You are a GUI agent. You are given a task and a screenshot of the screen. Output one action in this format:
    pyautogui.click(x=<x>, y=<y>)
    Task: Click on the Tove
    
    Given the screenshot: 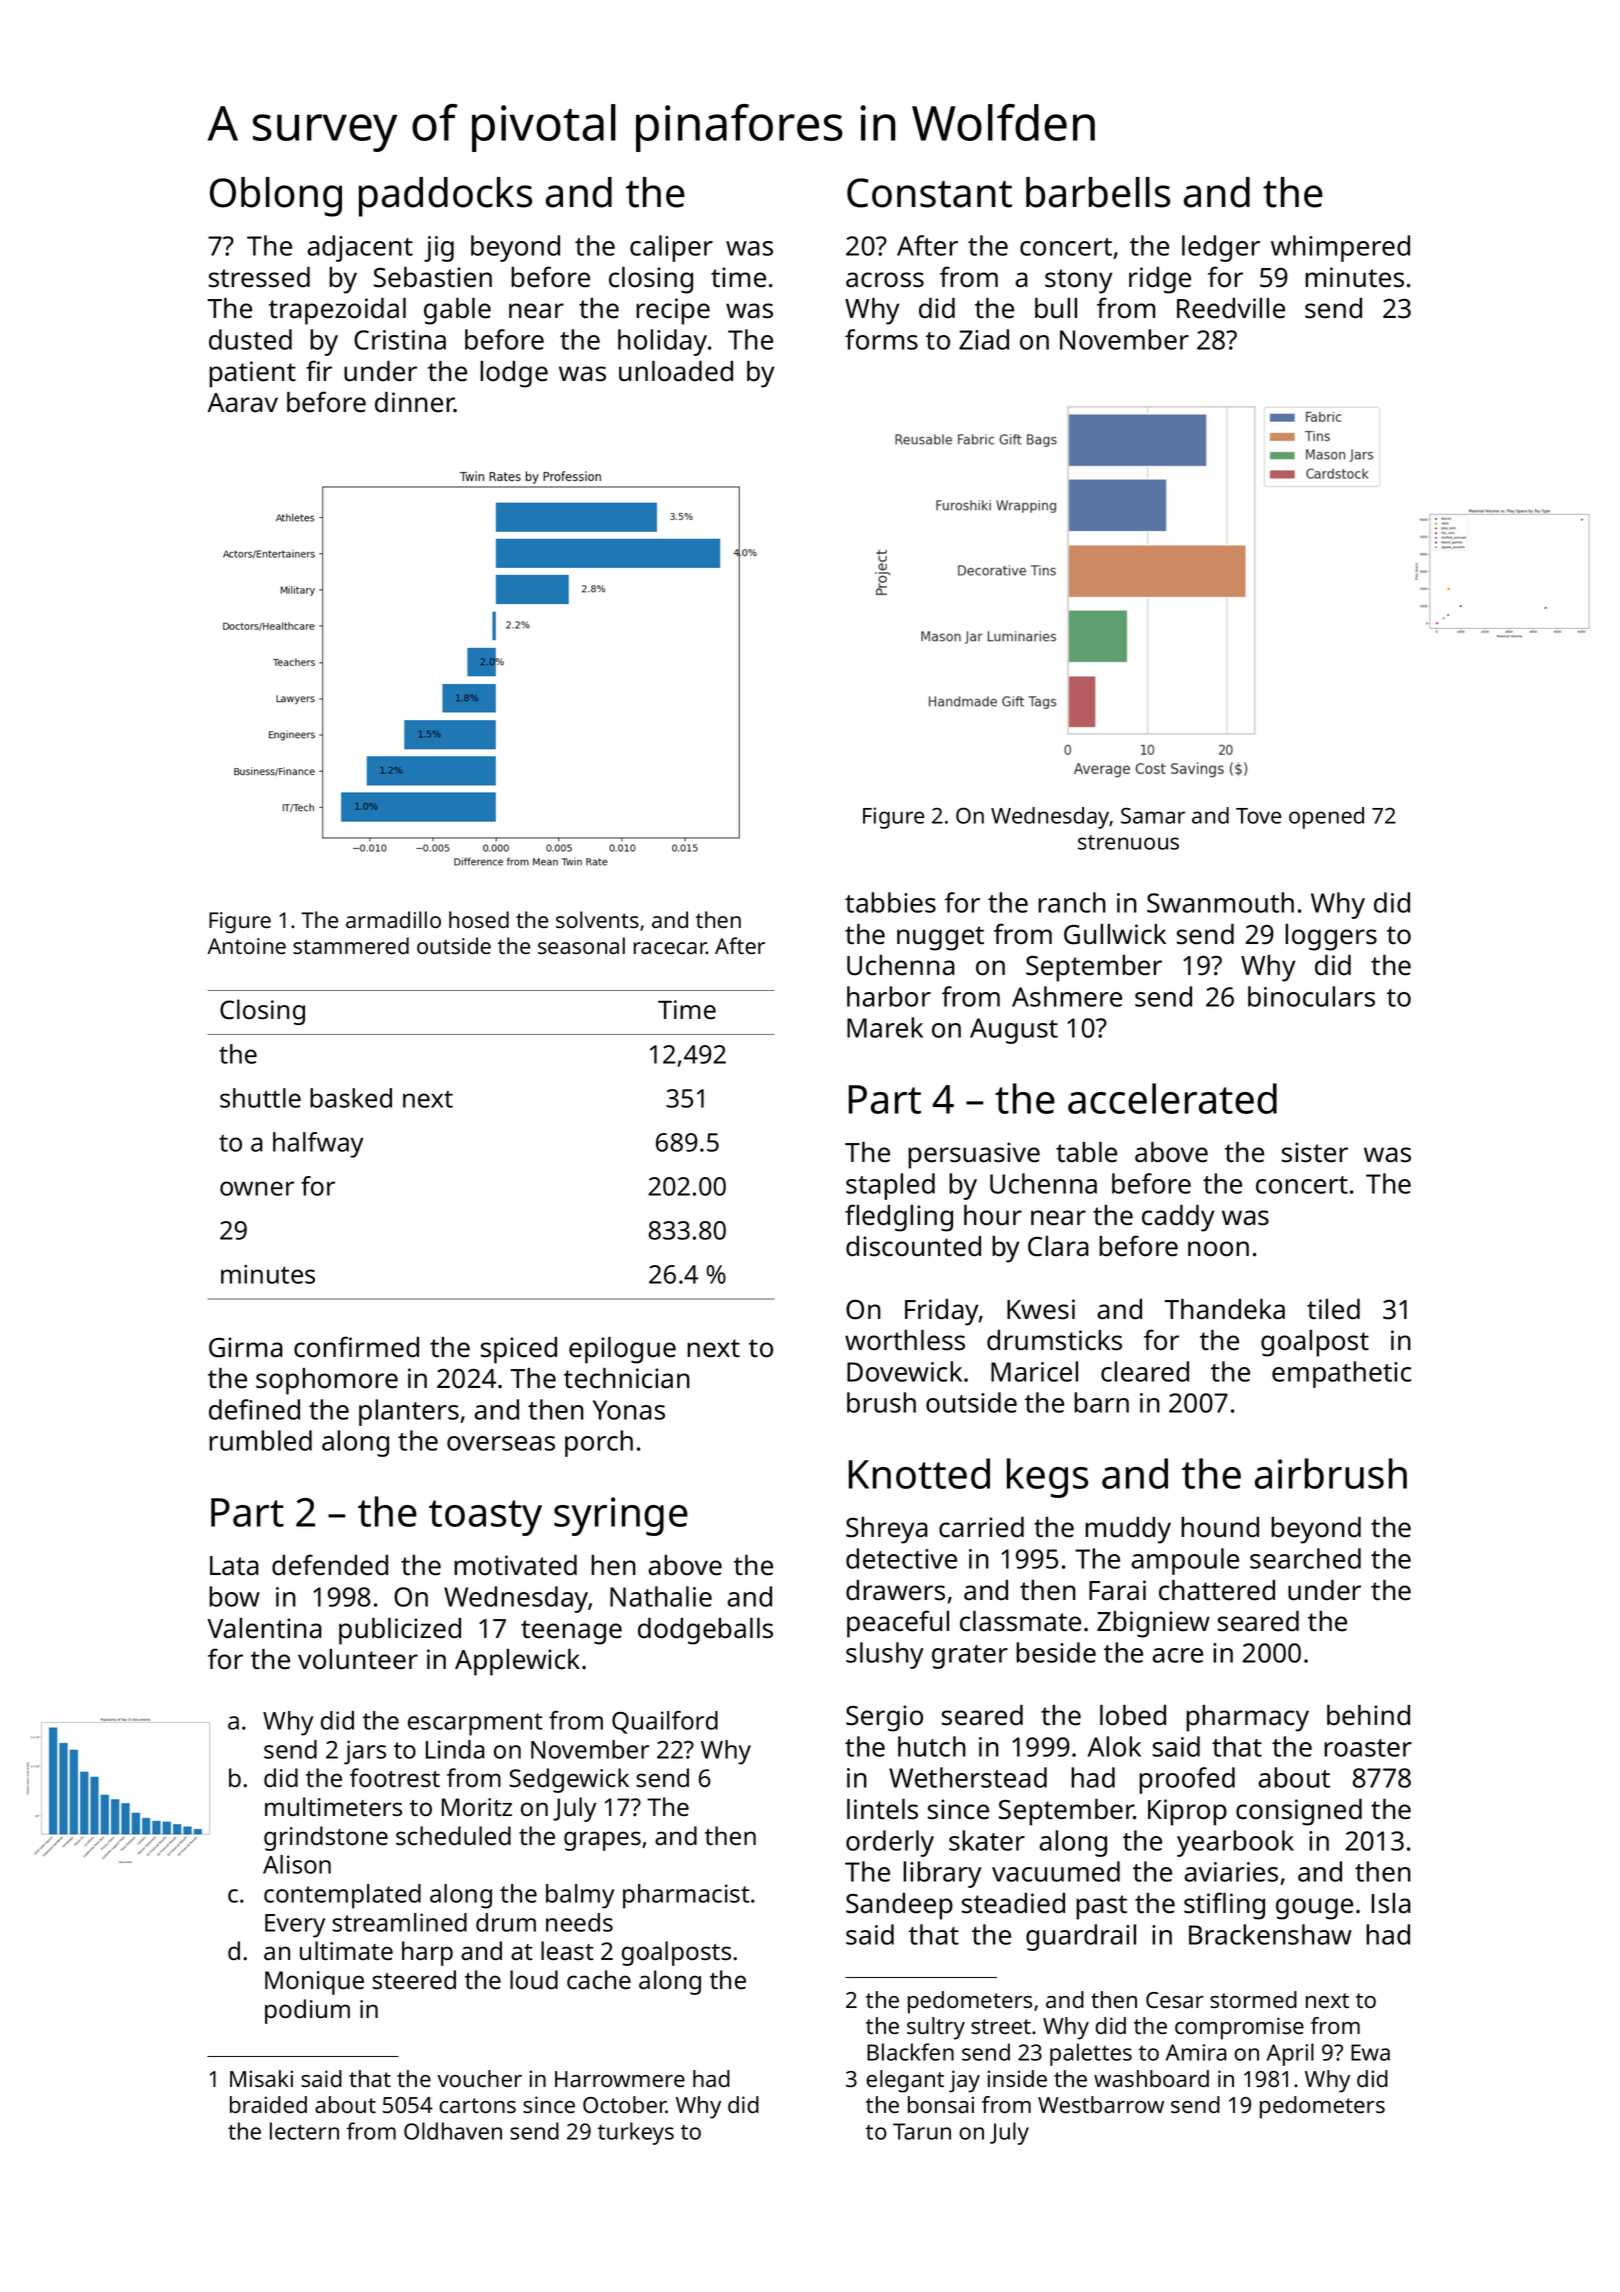 What is the action you would take?
    pyautogui.click(x=1258, y=816)
